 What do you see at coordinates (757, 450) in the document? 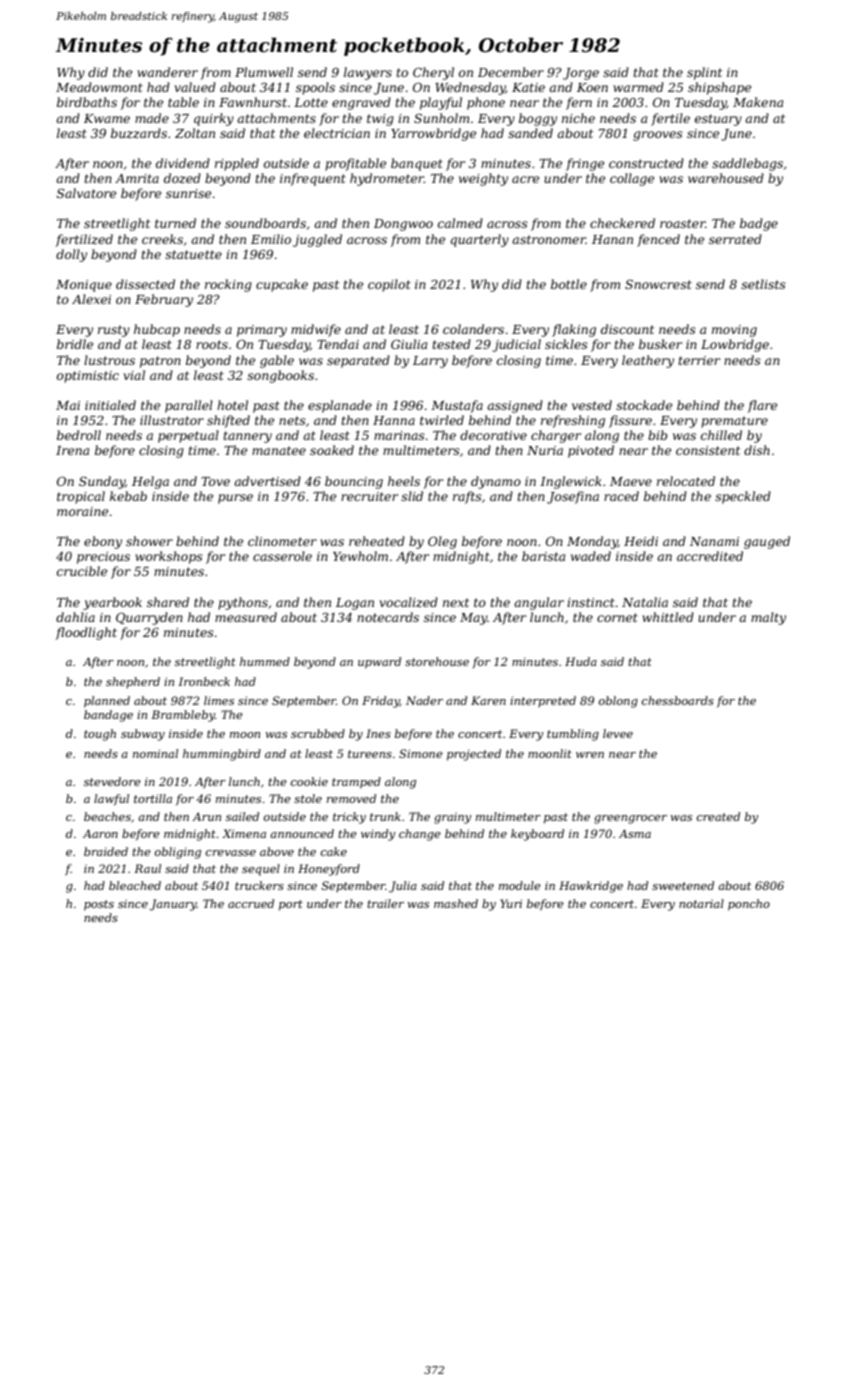
I see `dish` at bounding box center [757, 450].
